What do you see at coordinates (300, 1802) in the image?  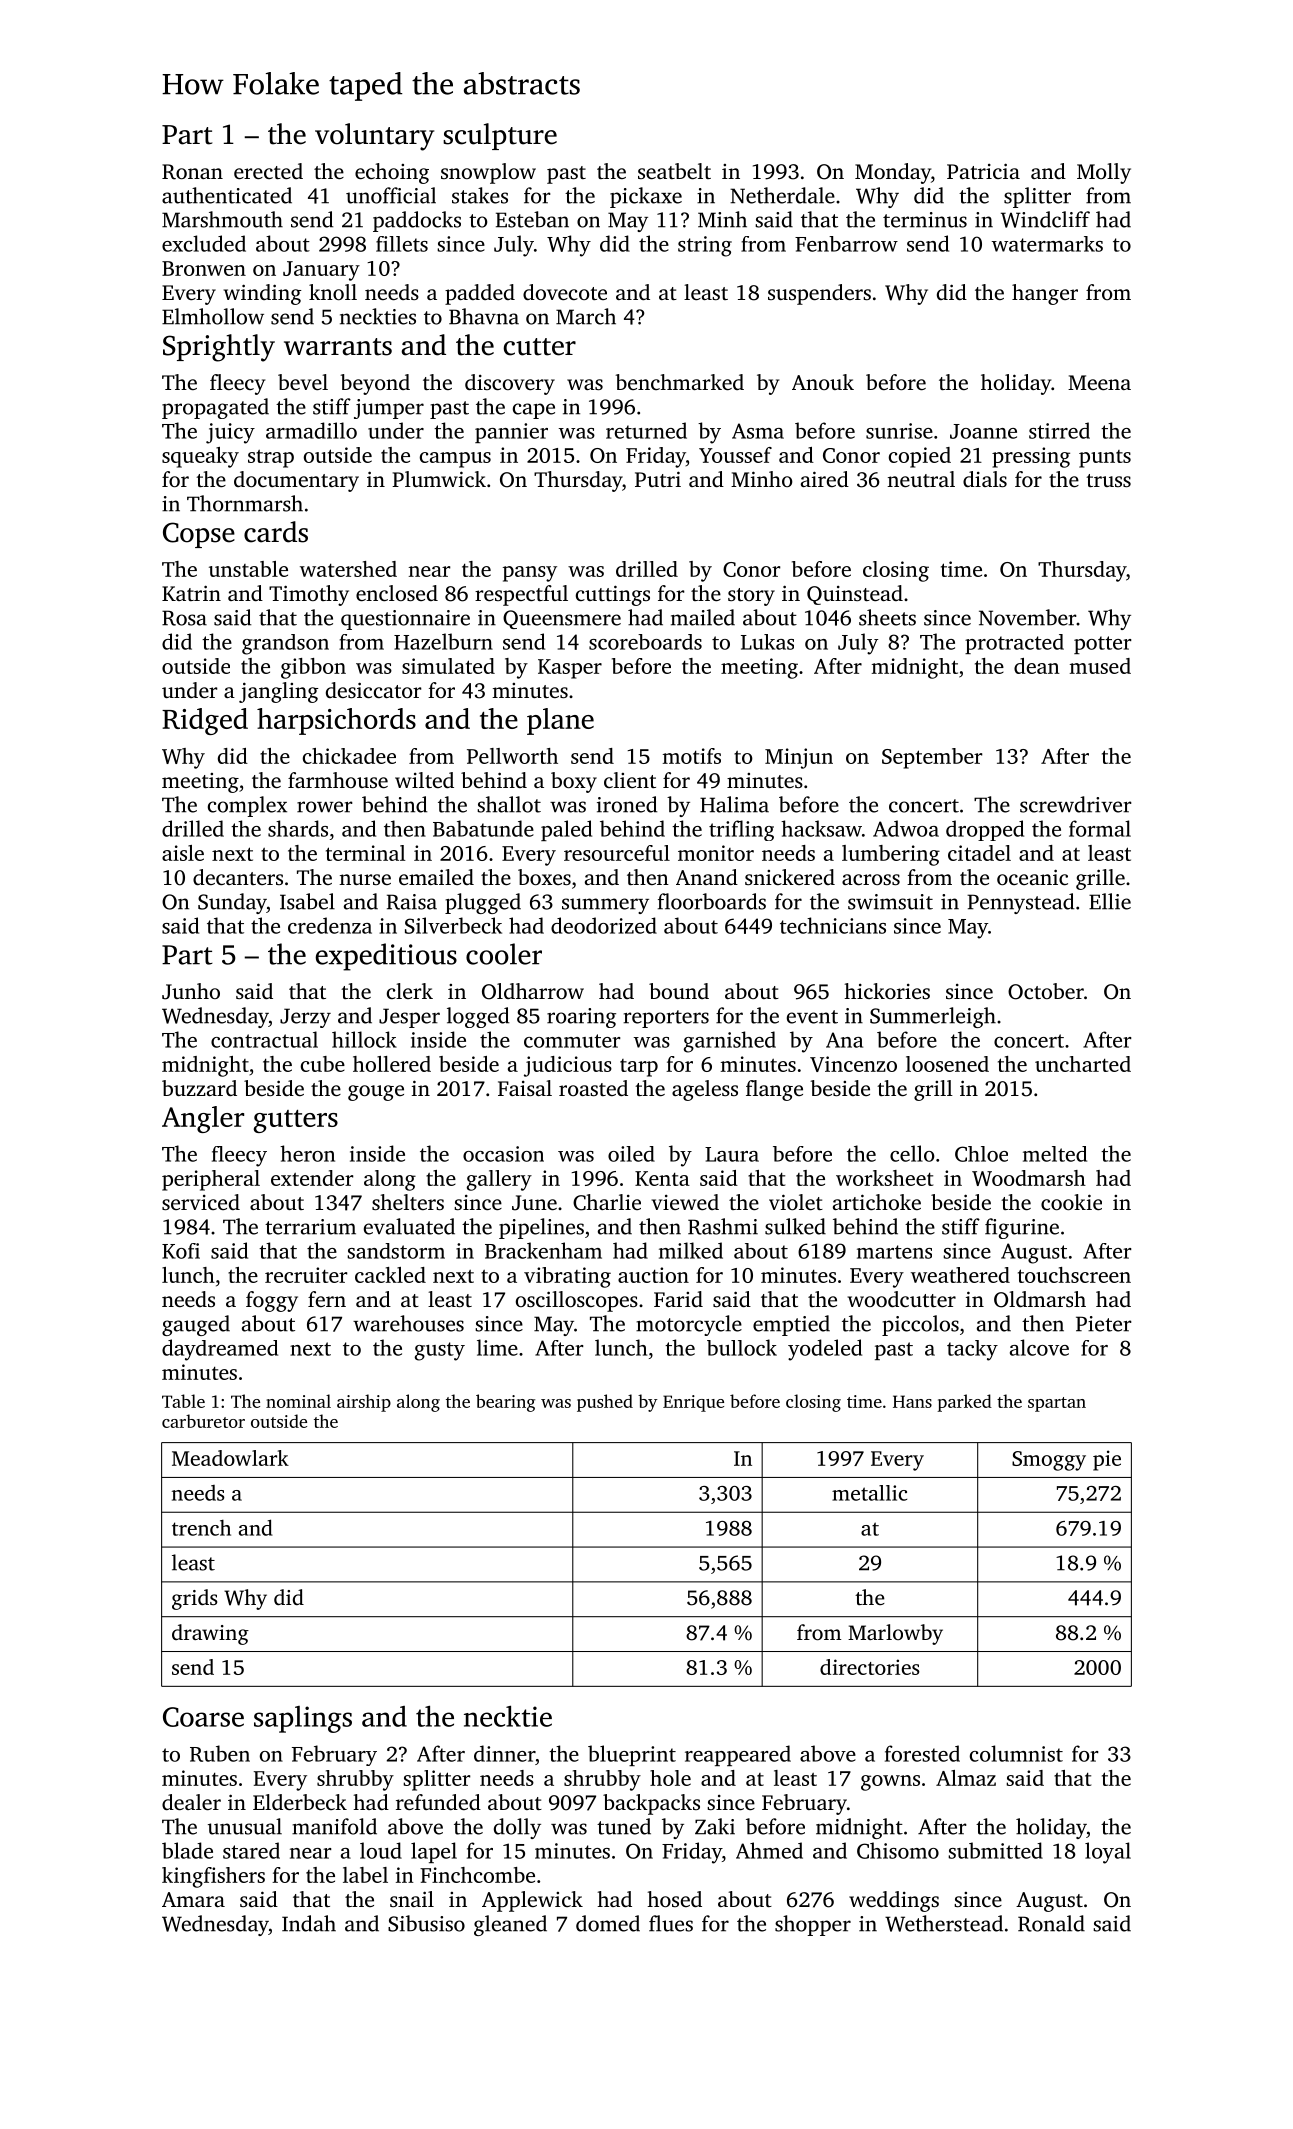 I see `Elderbeck` at bounding box center [300, 1802].
